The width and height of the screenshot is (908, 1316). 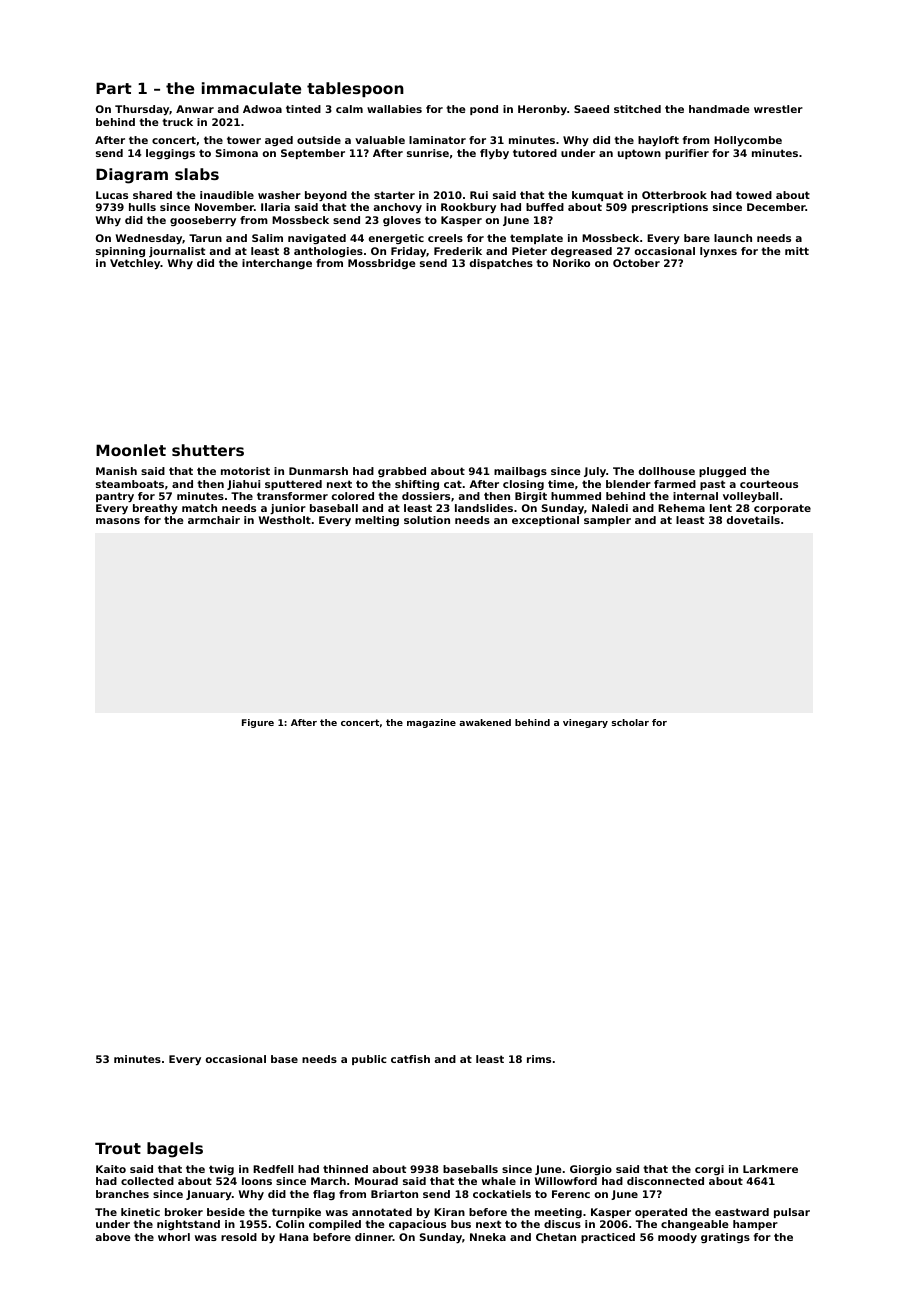 I want to click on bagels, so click(x=175, y=1150).
